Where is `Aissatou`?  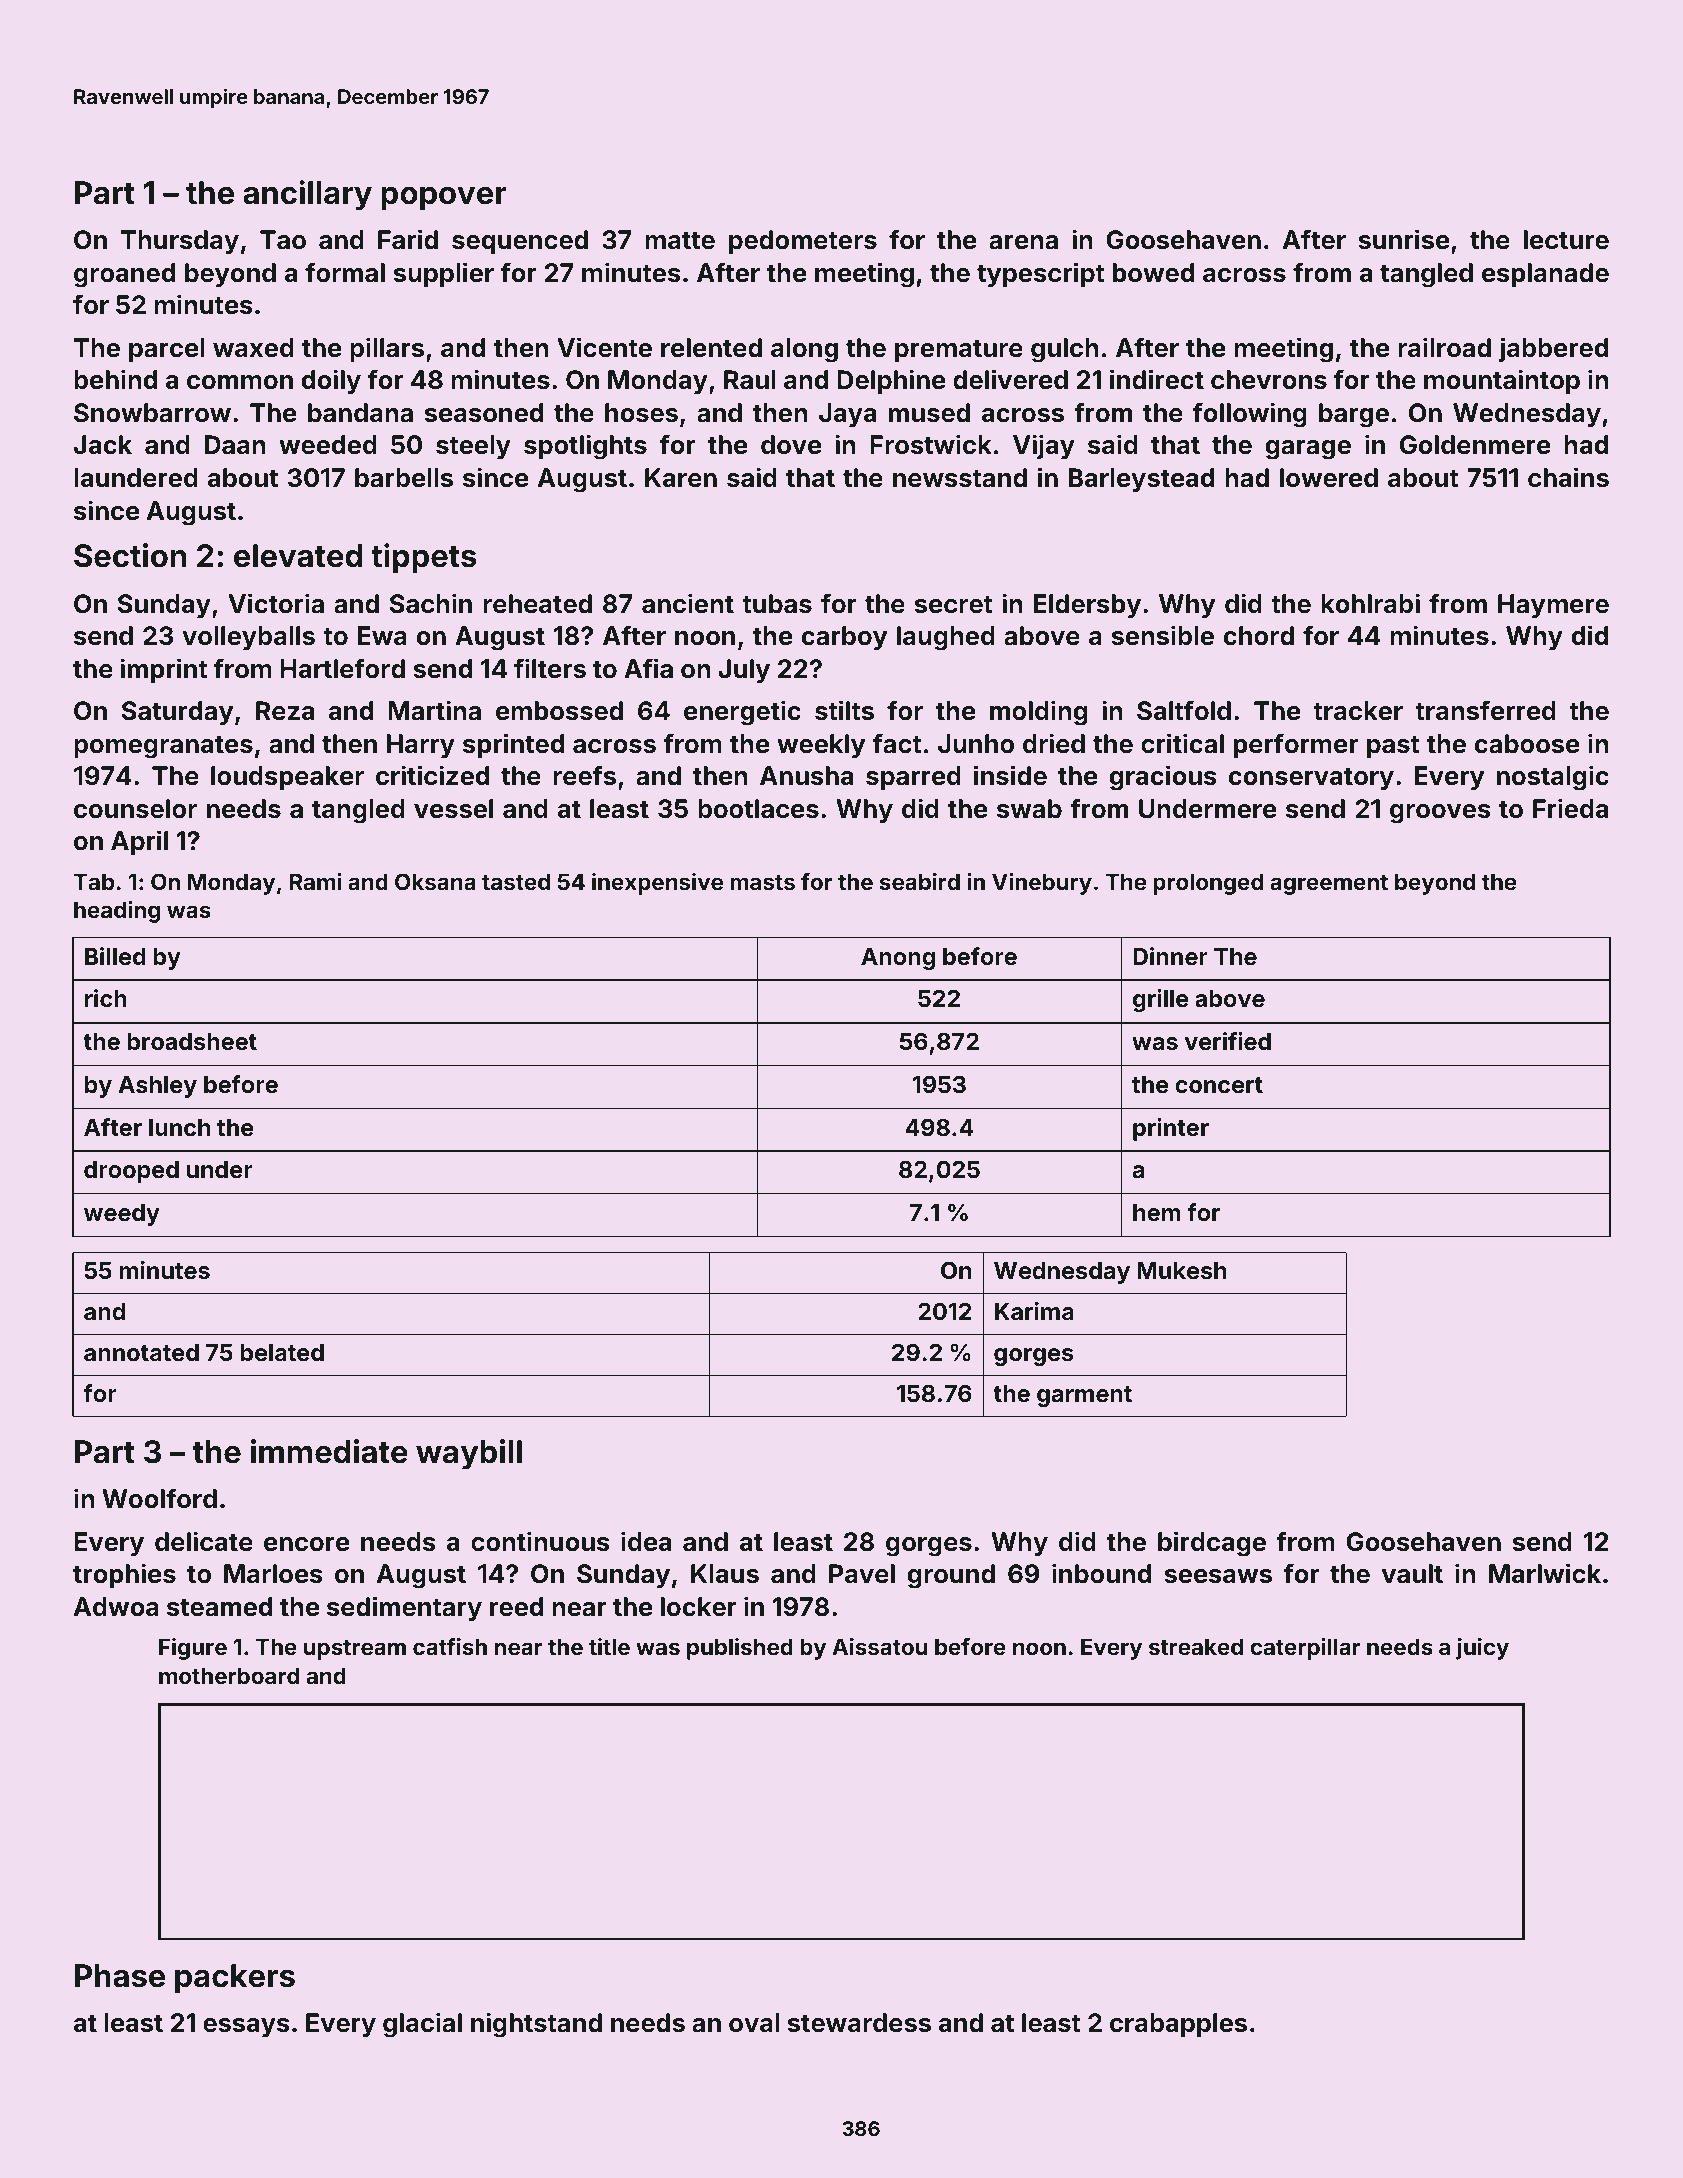
Aissatou is located at coordinates (880, 1646).
